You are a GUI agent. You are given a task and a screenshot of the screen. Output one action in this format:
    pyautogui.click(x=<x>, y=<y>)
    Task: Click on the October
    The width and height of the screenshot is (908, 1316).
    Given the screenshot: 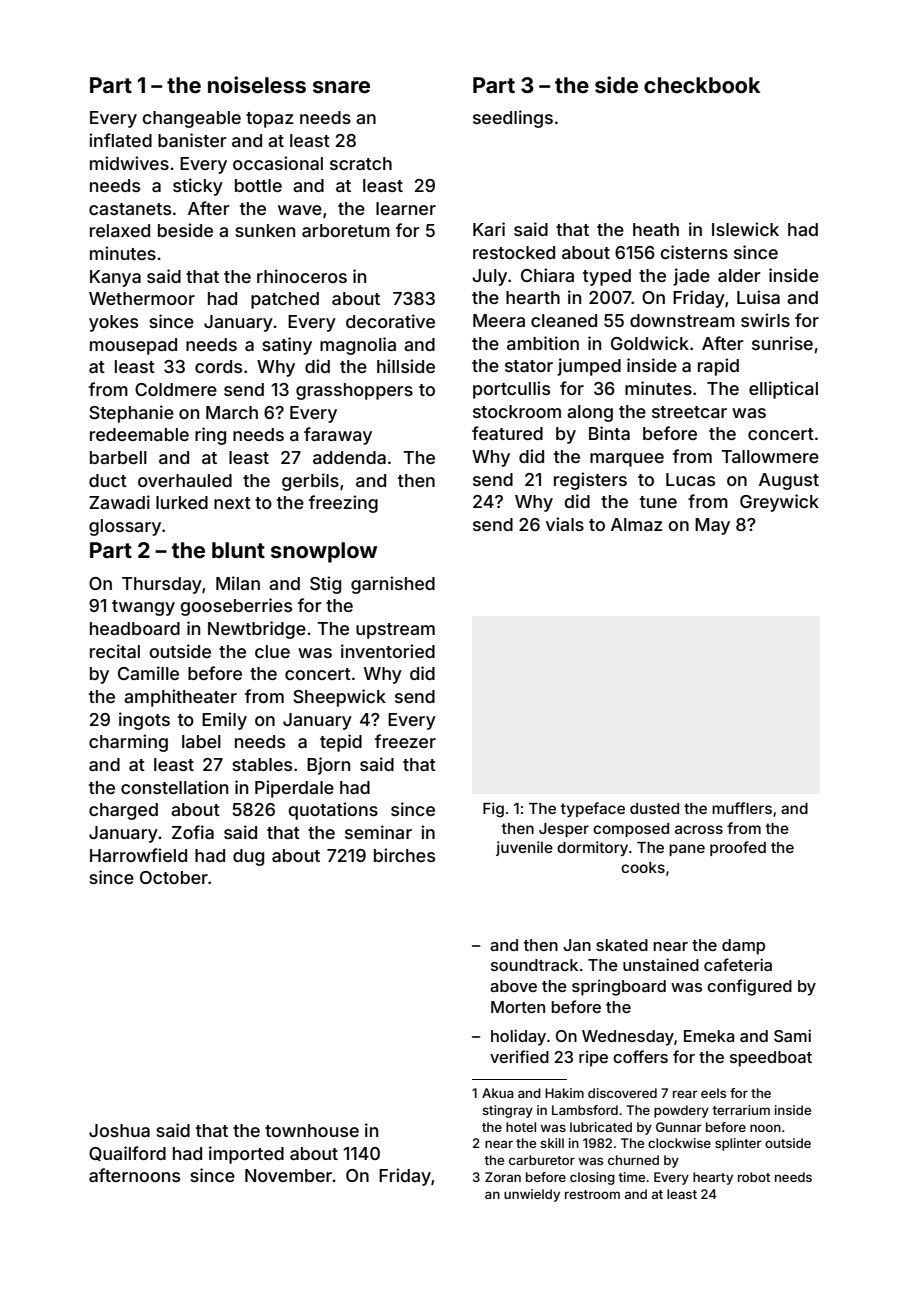 What is the action you would take?
    pyautogui.click(x=174, y=877)
